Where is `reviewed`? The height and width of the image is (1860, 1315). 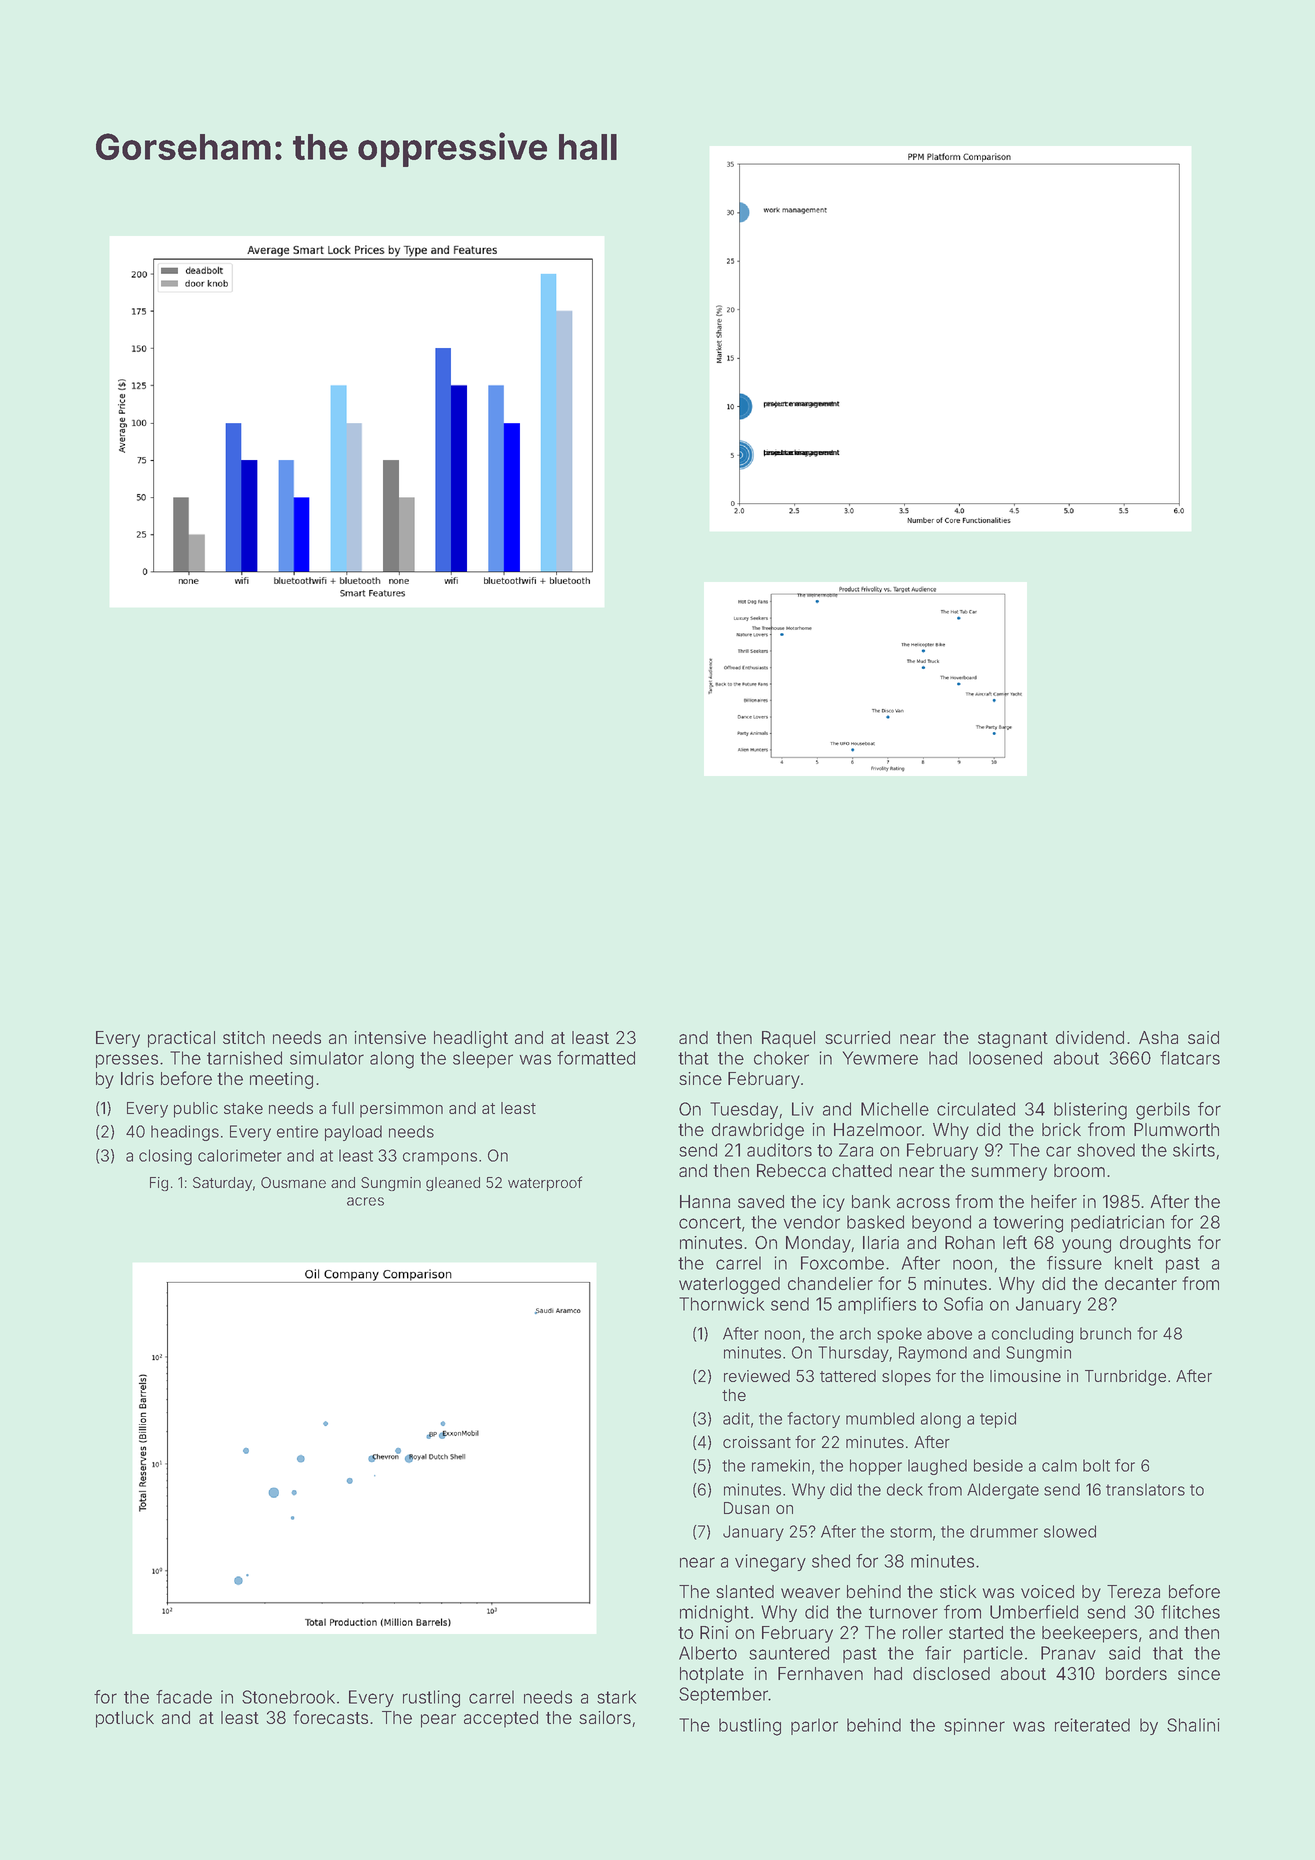 reviewed is located at coordinates (757, 1376).
